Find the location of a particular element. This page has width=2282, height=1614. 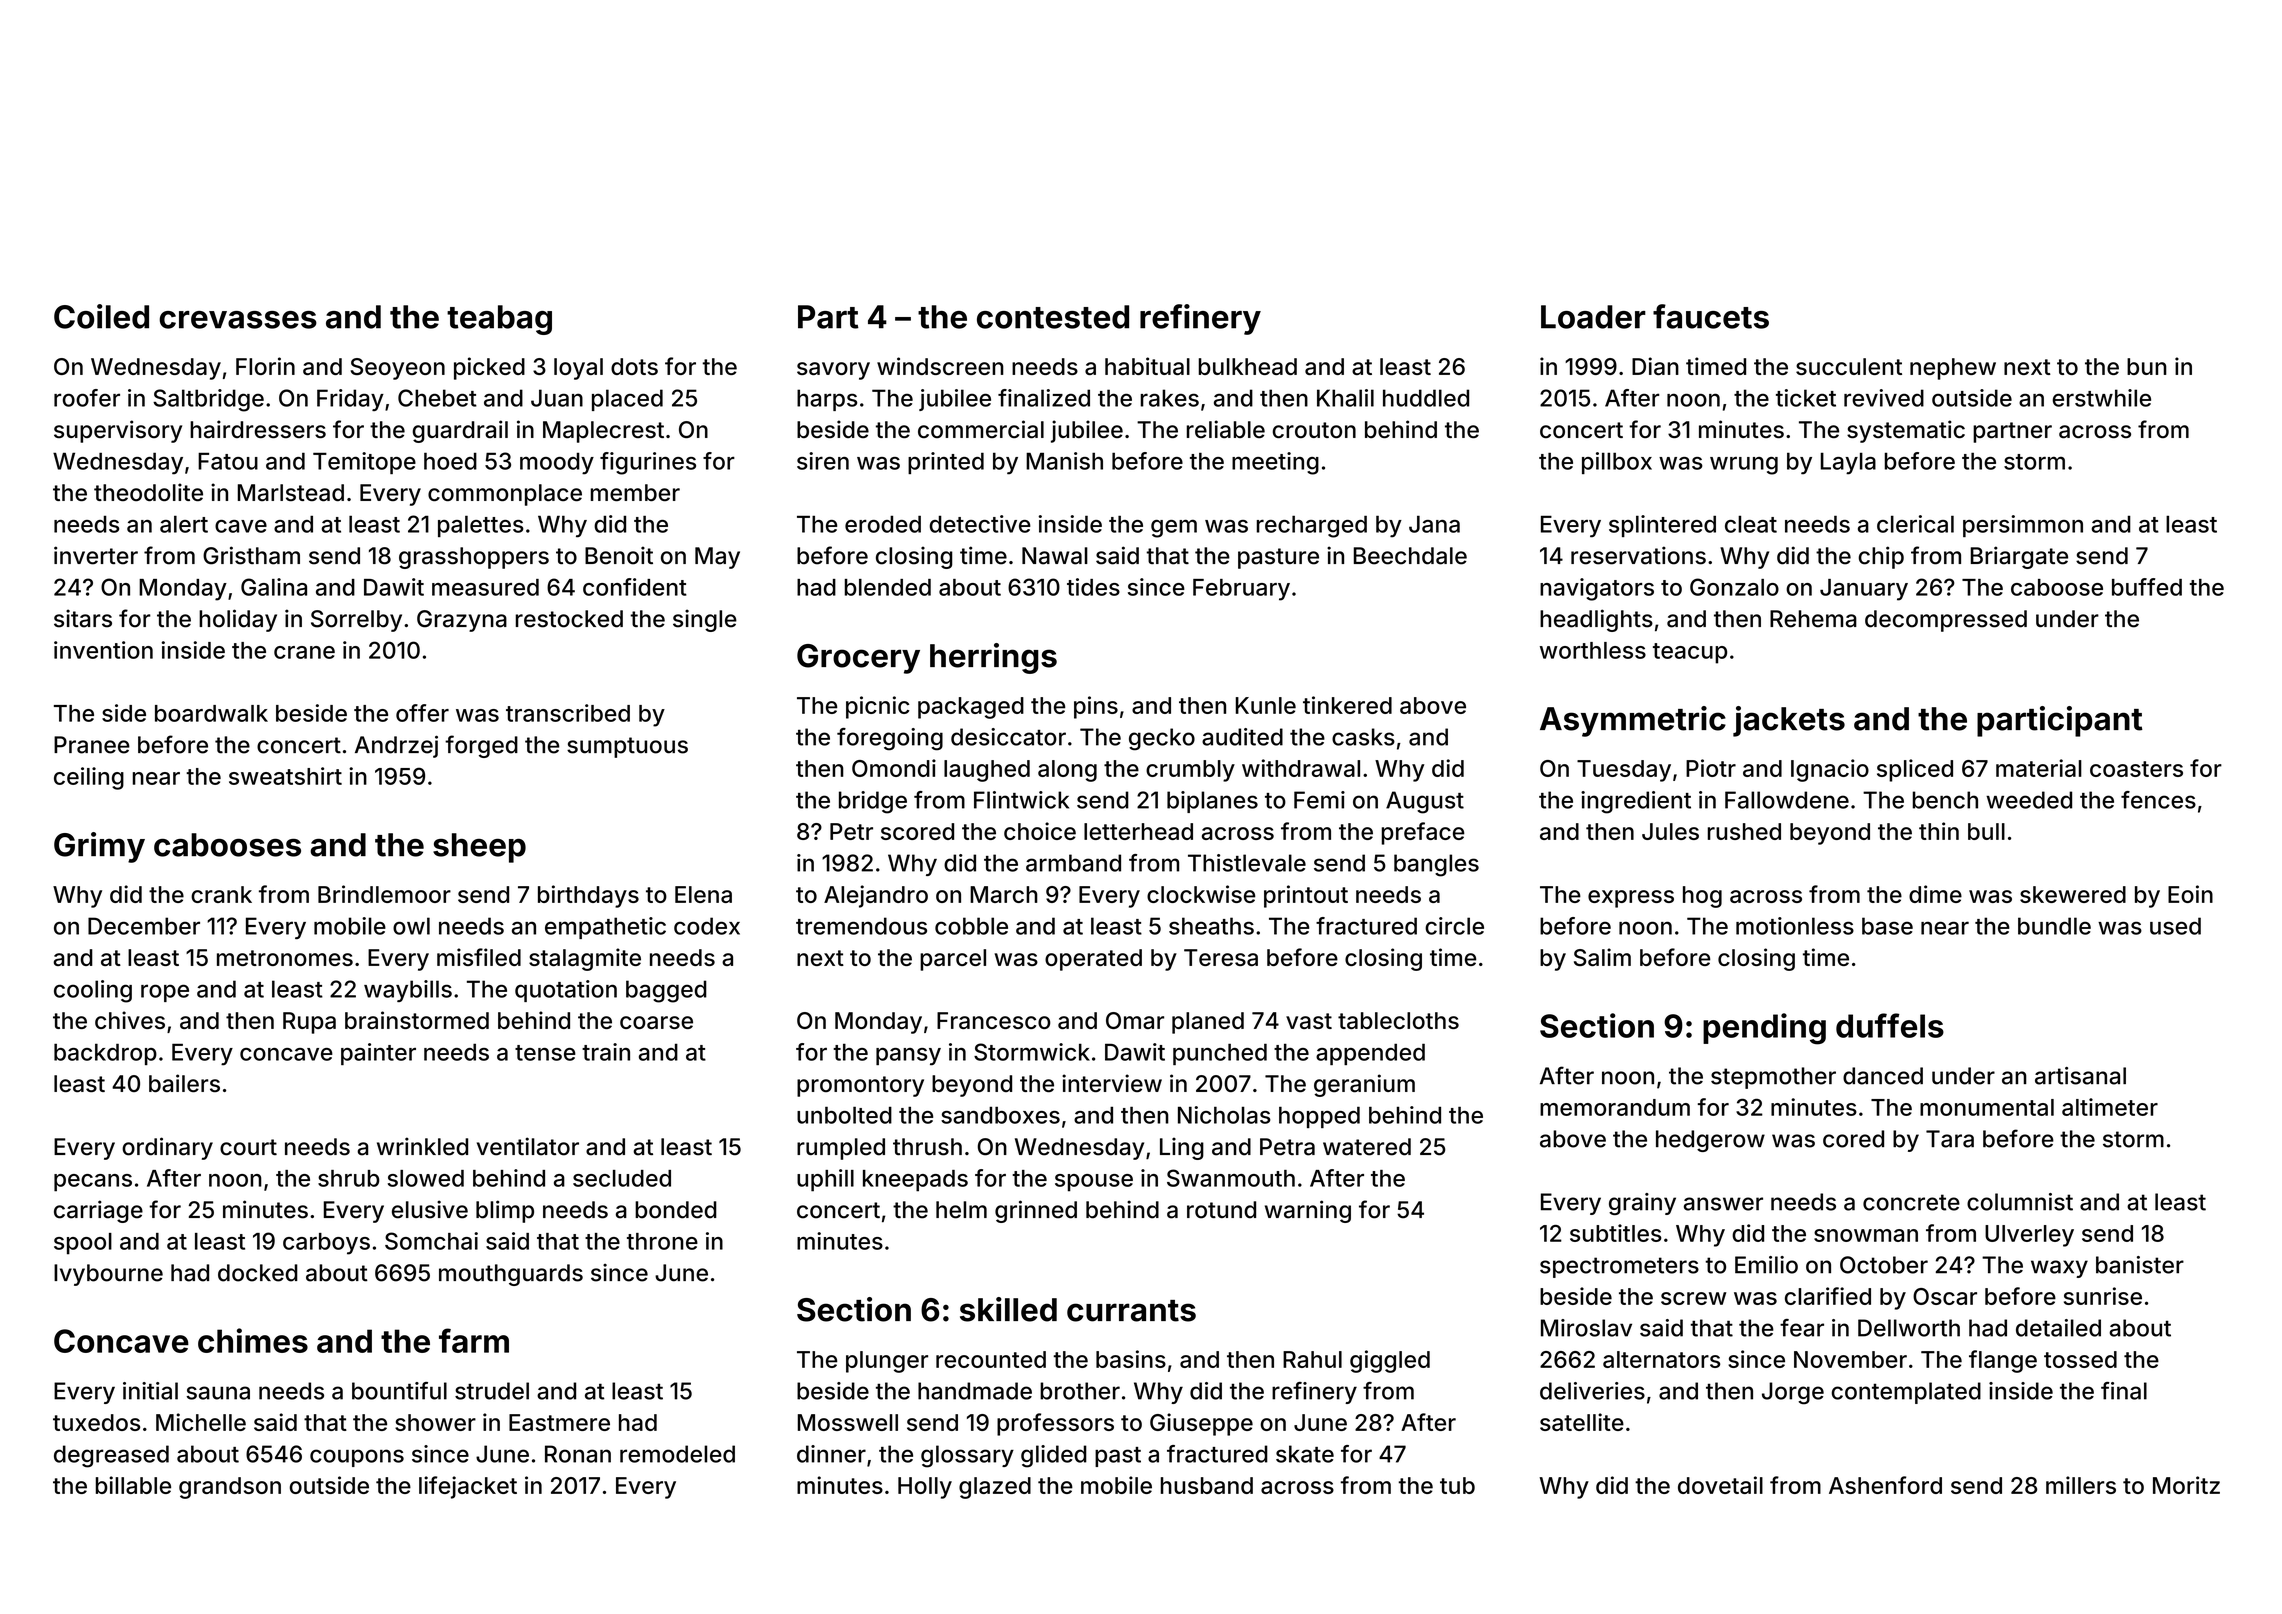

deliveries is located at coordinates (1592, 1391).
